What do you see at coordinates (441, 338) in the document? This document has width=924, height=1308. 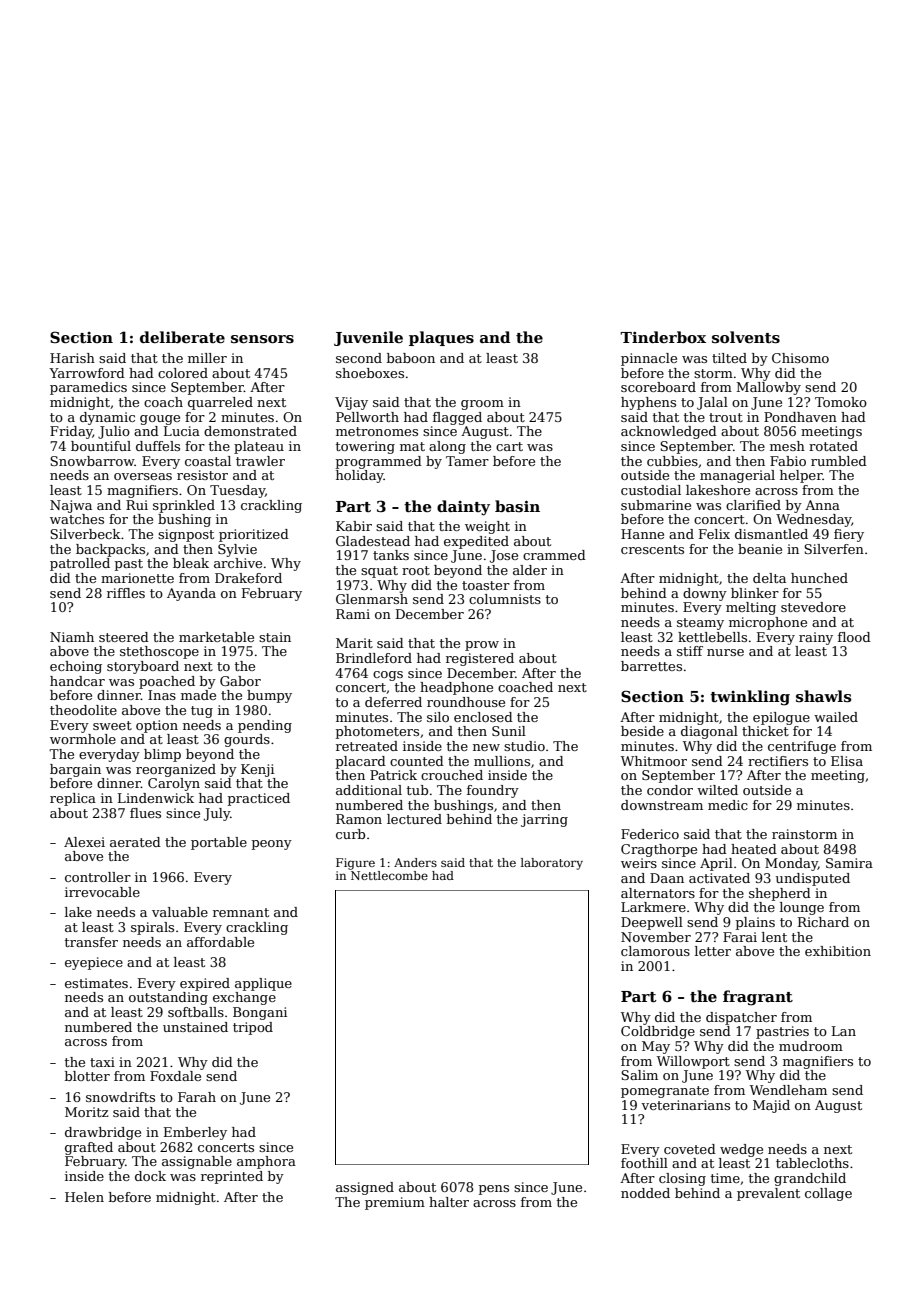 I see `plaques` at bounding box center [441, 338].
